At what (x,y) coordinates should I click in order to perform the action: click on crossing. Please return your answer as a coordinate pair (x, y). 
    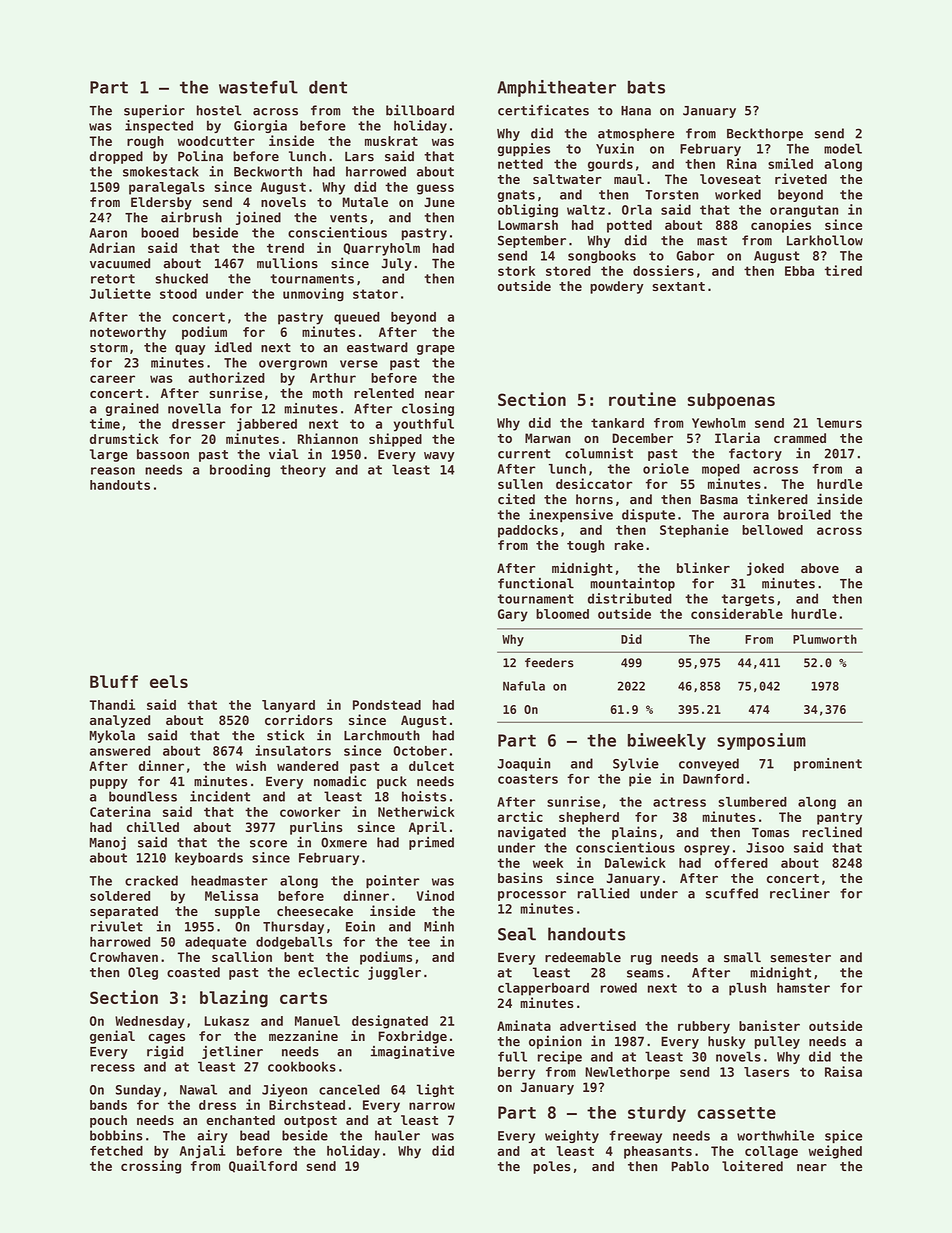
    Looking at the image, I should click on (151, 1167).
